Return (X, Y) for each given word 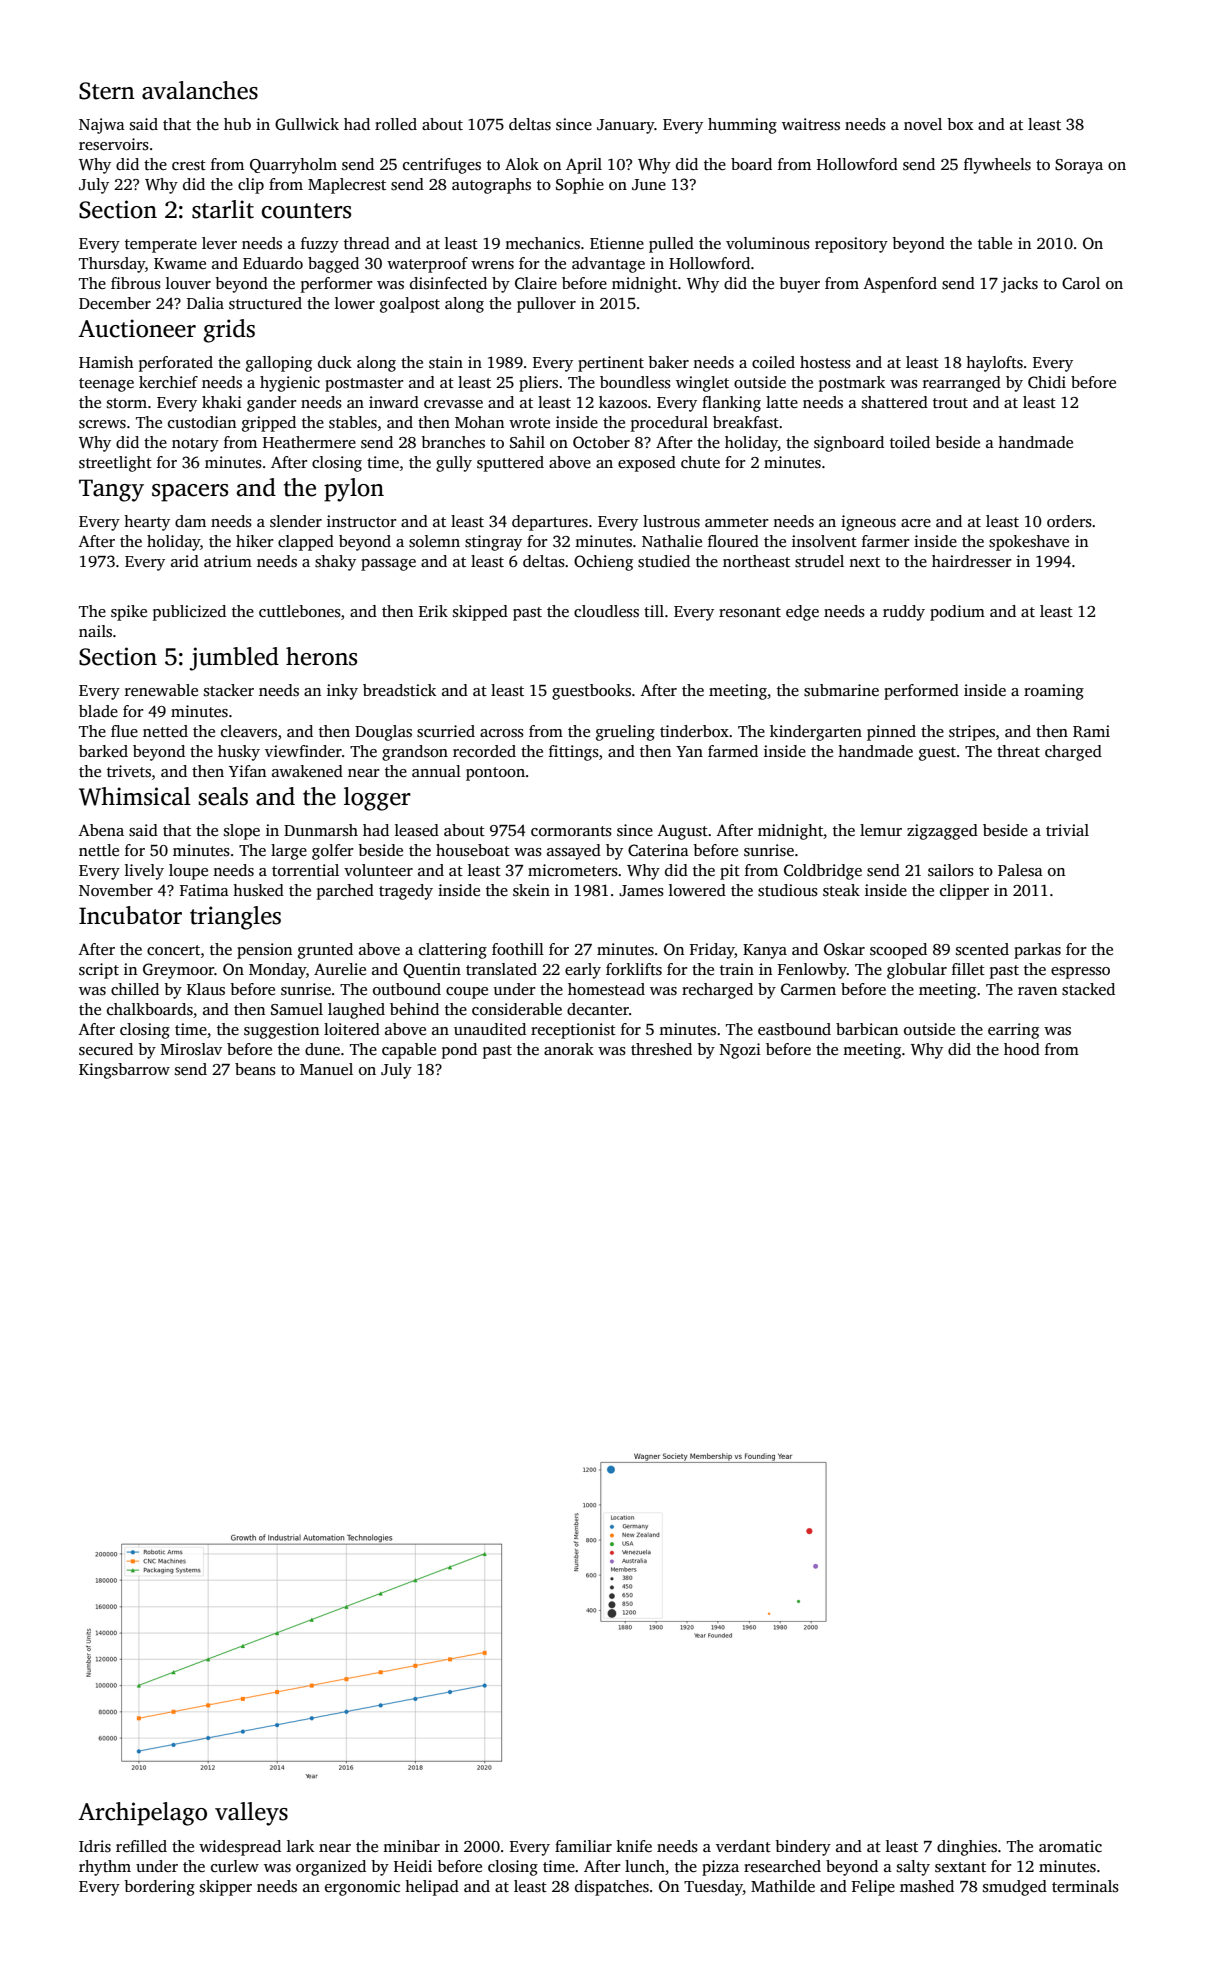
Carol (1081, 283)
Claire (536, 283)
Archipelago (142, 1814)
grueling (625, 733)
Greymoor (179, 971)
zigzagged (942, 832)
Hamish (106, 362)
